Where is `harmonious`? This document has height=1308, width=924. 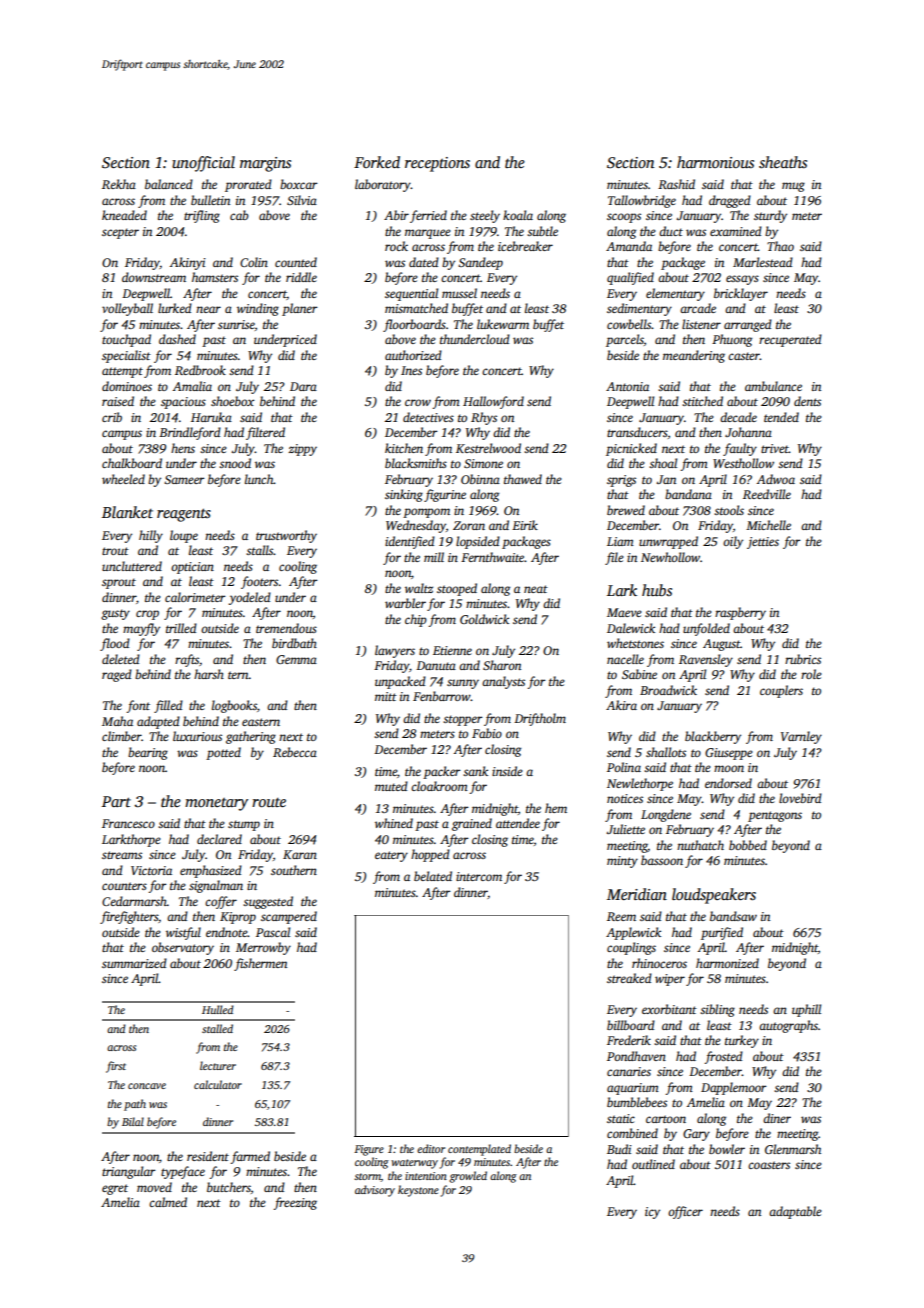 harmonious is located at coordinates (715, 162).
